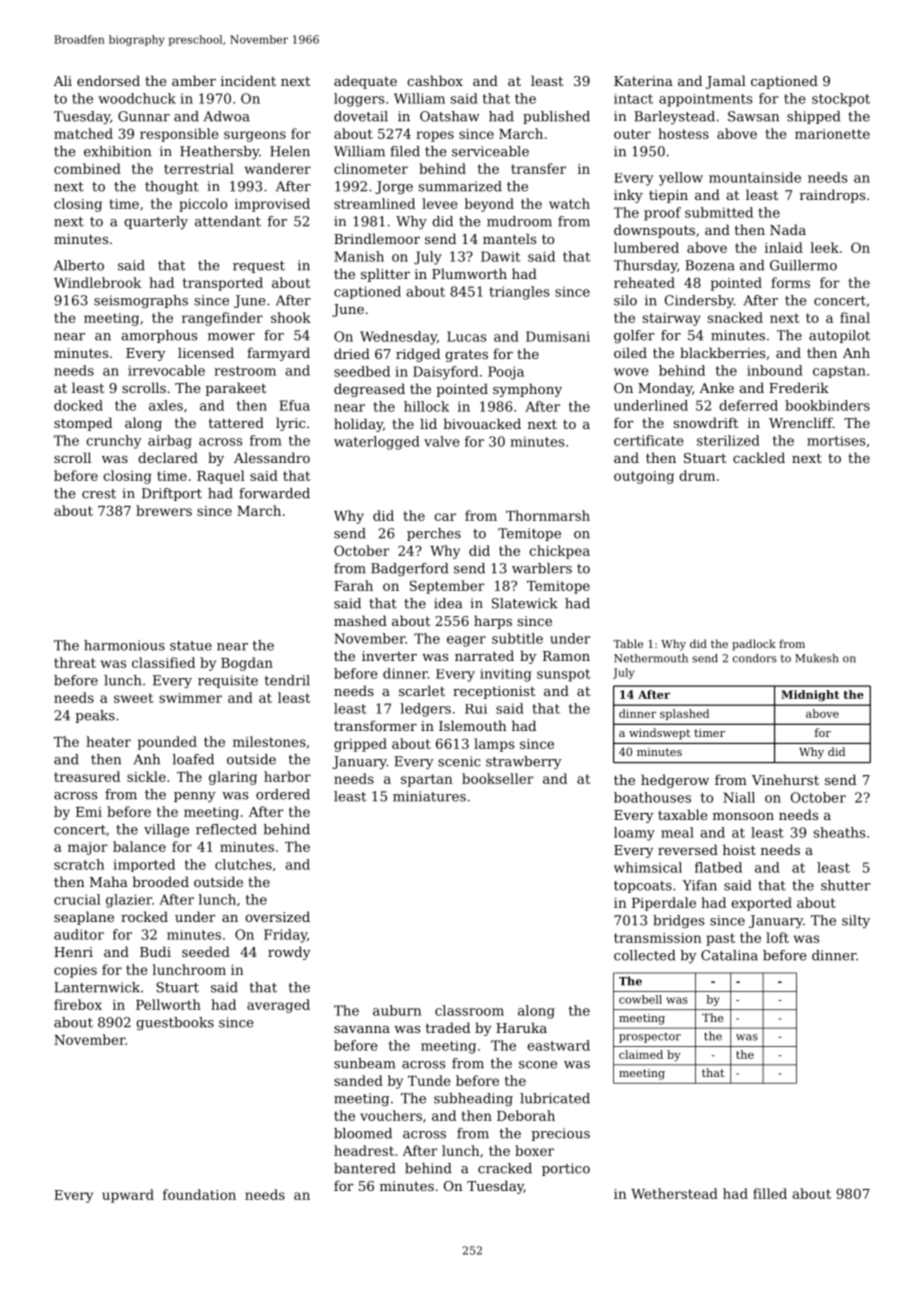  What do you see at coordinates (108, 80) in the image?
I see `endorsed` at bounding box center [108, 80].
